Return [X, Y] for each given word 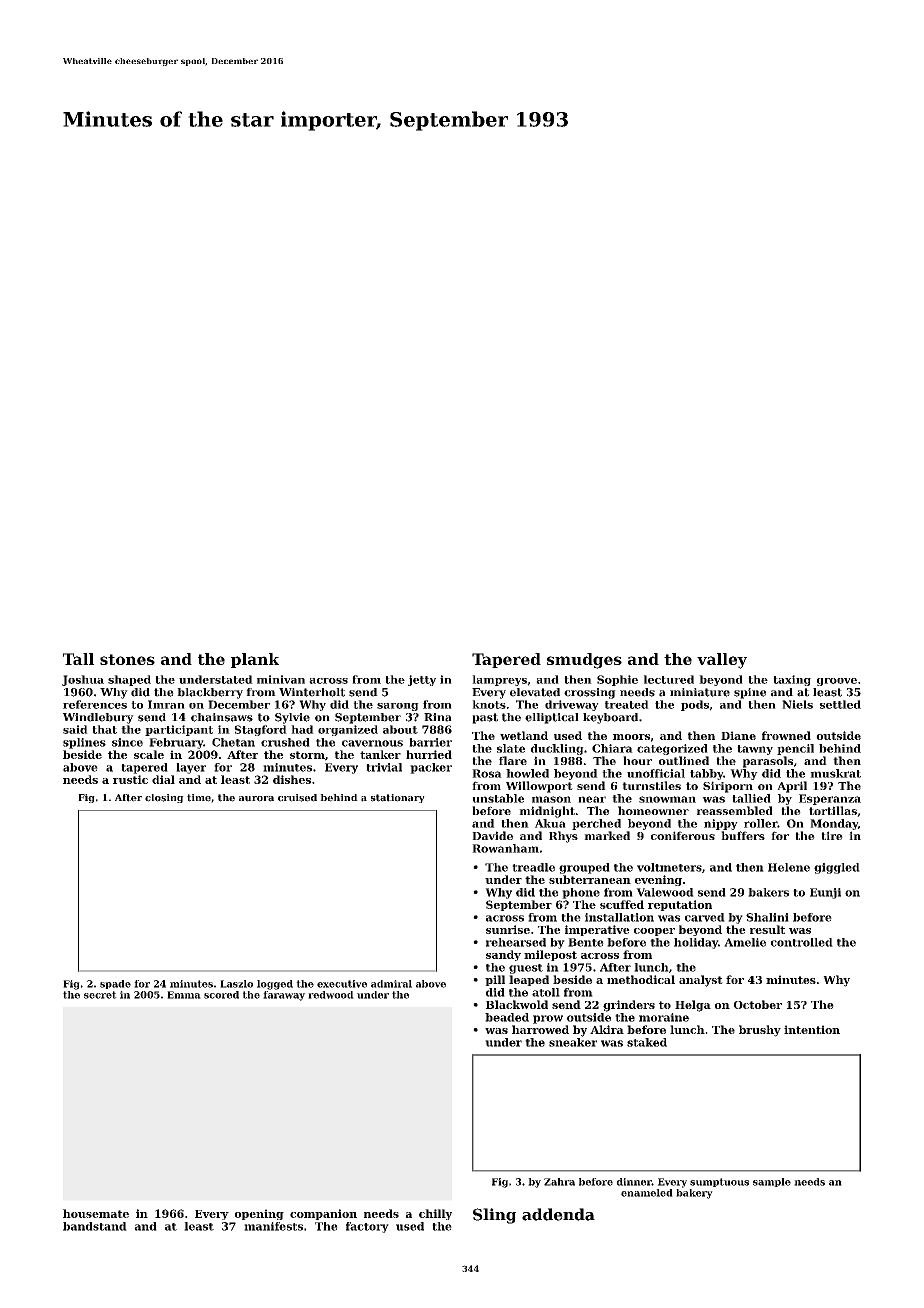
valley [722, 661]
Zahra [559, 1182]
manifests [273, 1226]
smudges [584, 661]
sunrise [508, 929]
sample [772, 1182]
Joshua [83, 680]
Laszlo [236, 984]
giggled [837, 868]
